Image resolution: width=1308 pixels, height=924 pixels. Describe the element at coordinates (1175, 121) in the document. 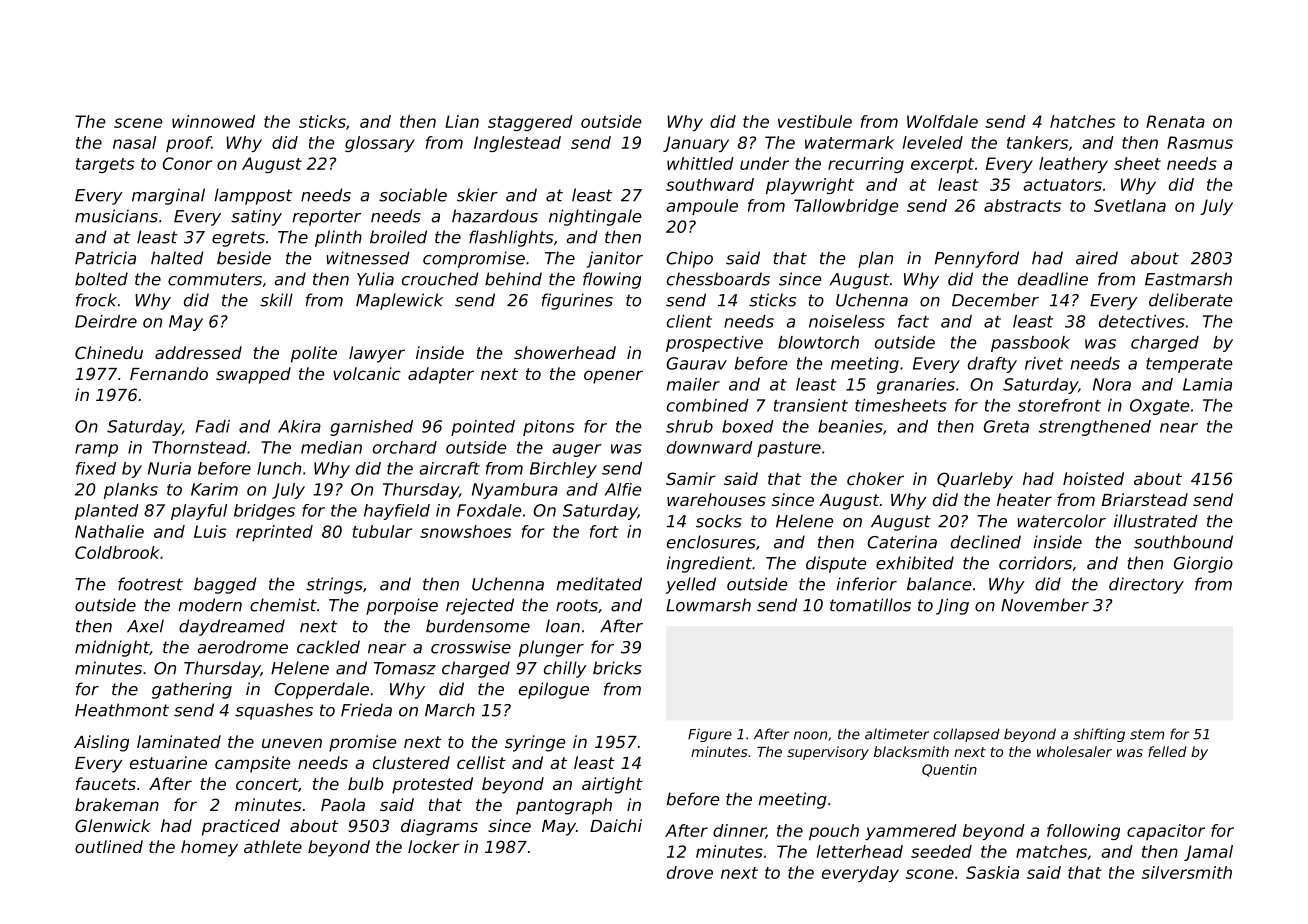

I see `Renata` at that location.
